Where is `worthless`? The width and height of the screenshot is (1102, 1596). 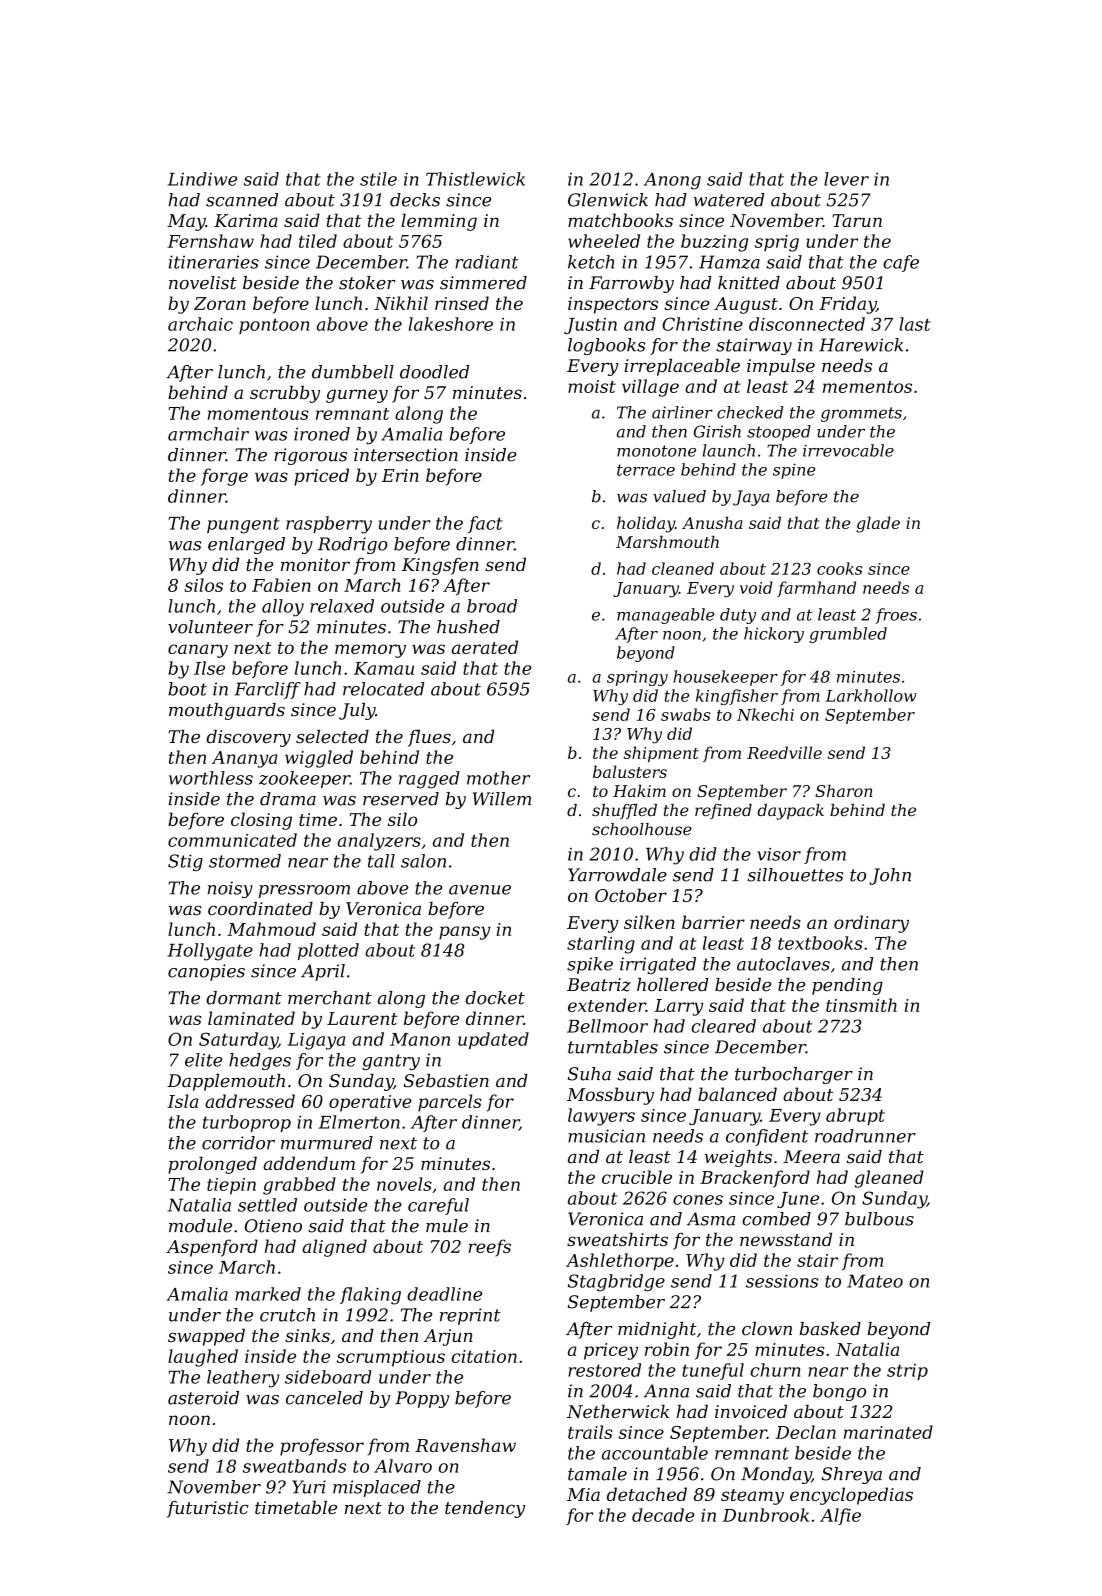 worthless is located at coordinates (211, 778).
